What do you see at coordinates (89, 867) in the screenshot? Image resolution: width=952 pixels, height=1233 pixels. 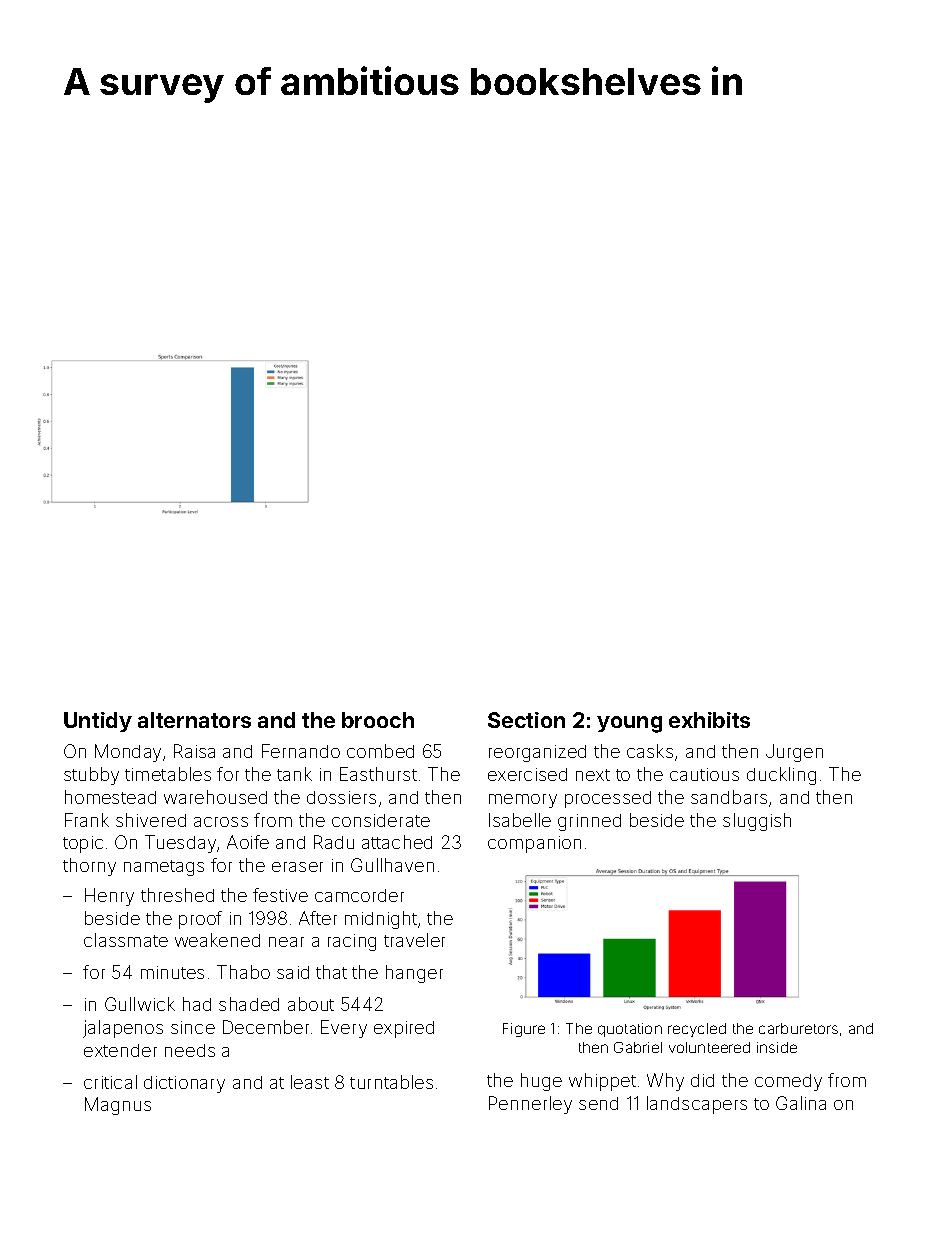 I see `thorny` at bounding box center [89, 867].
